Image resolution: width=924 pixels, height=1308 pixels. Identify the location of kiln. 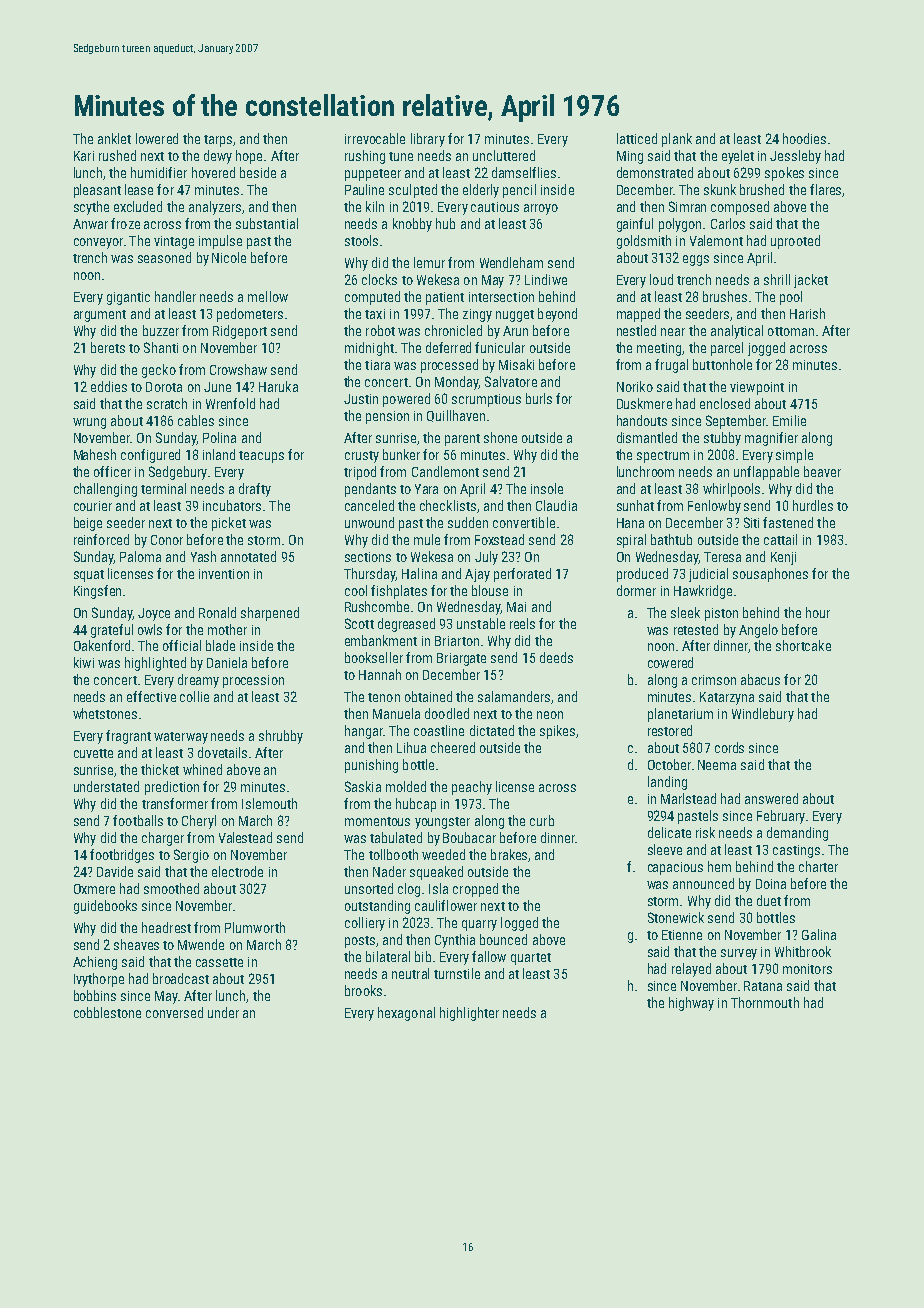
(375, 206).
